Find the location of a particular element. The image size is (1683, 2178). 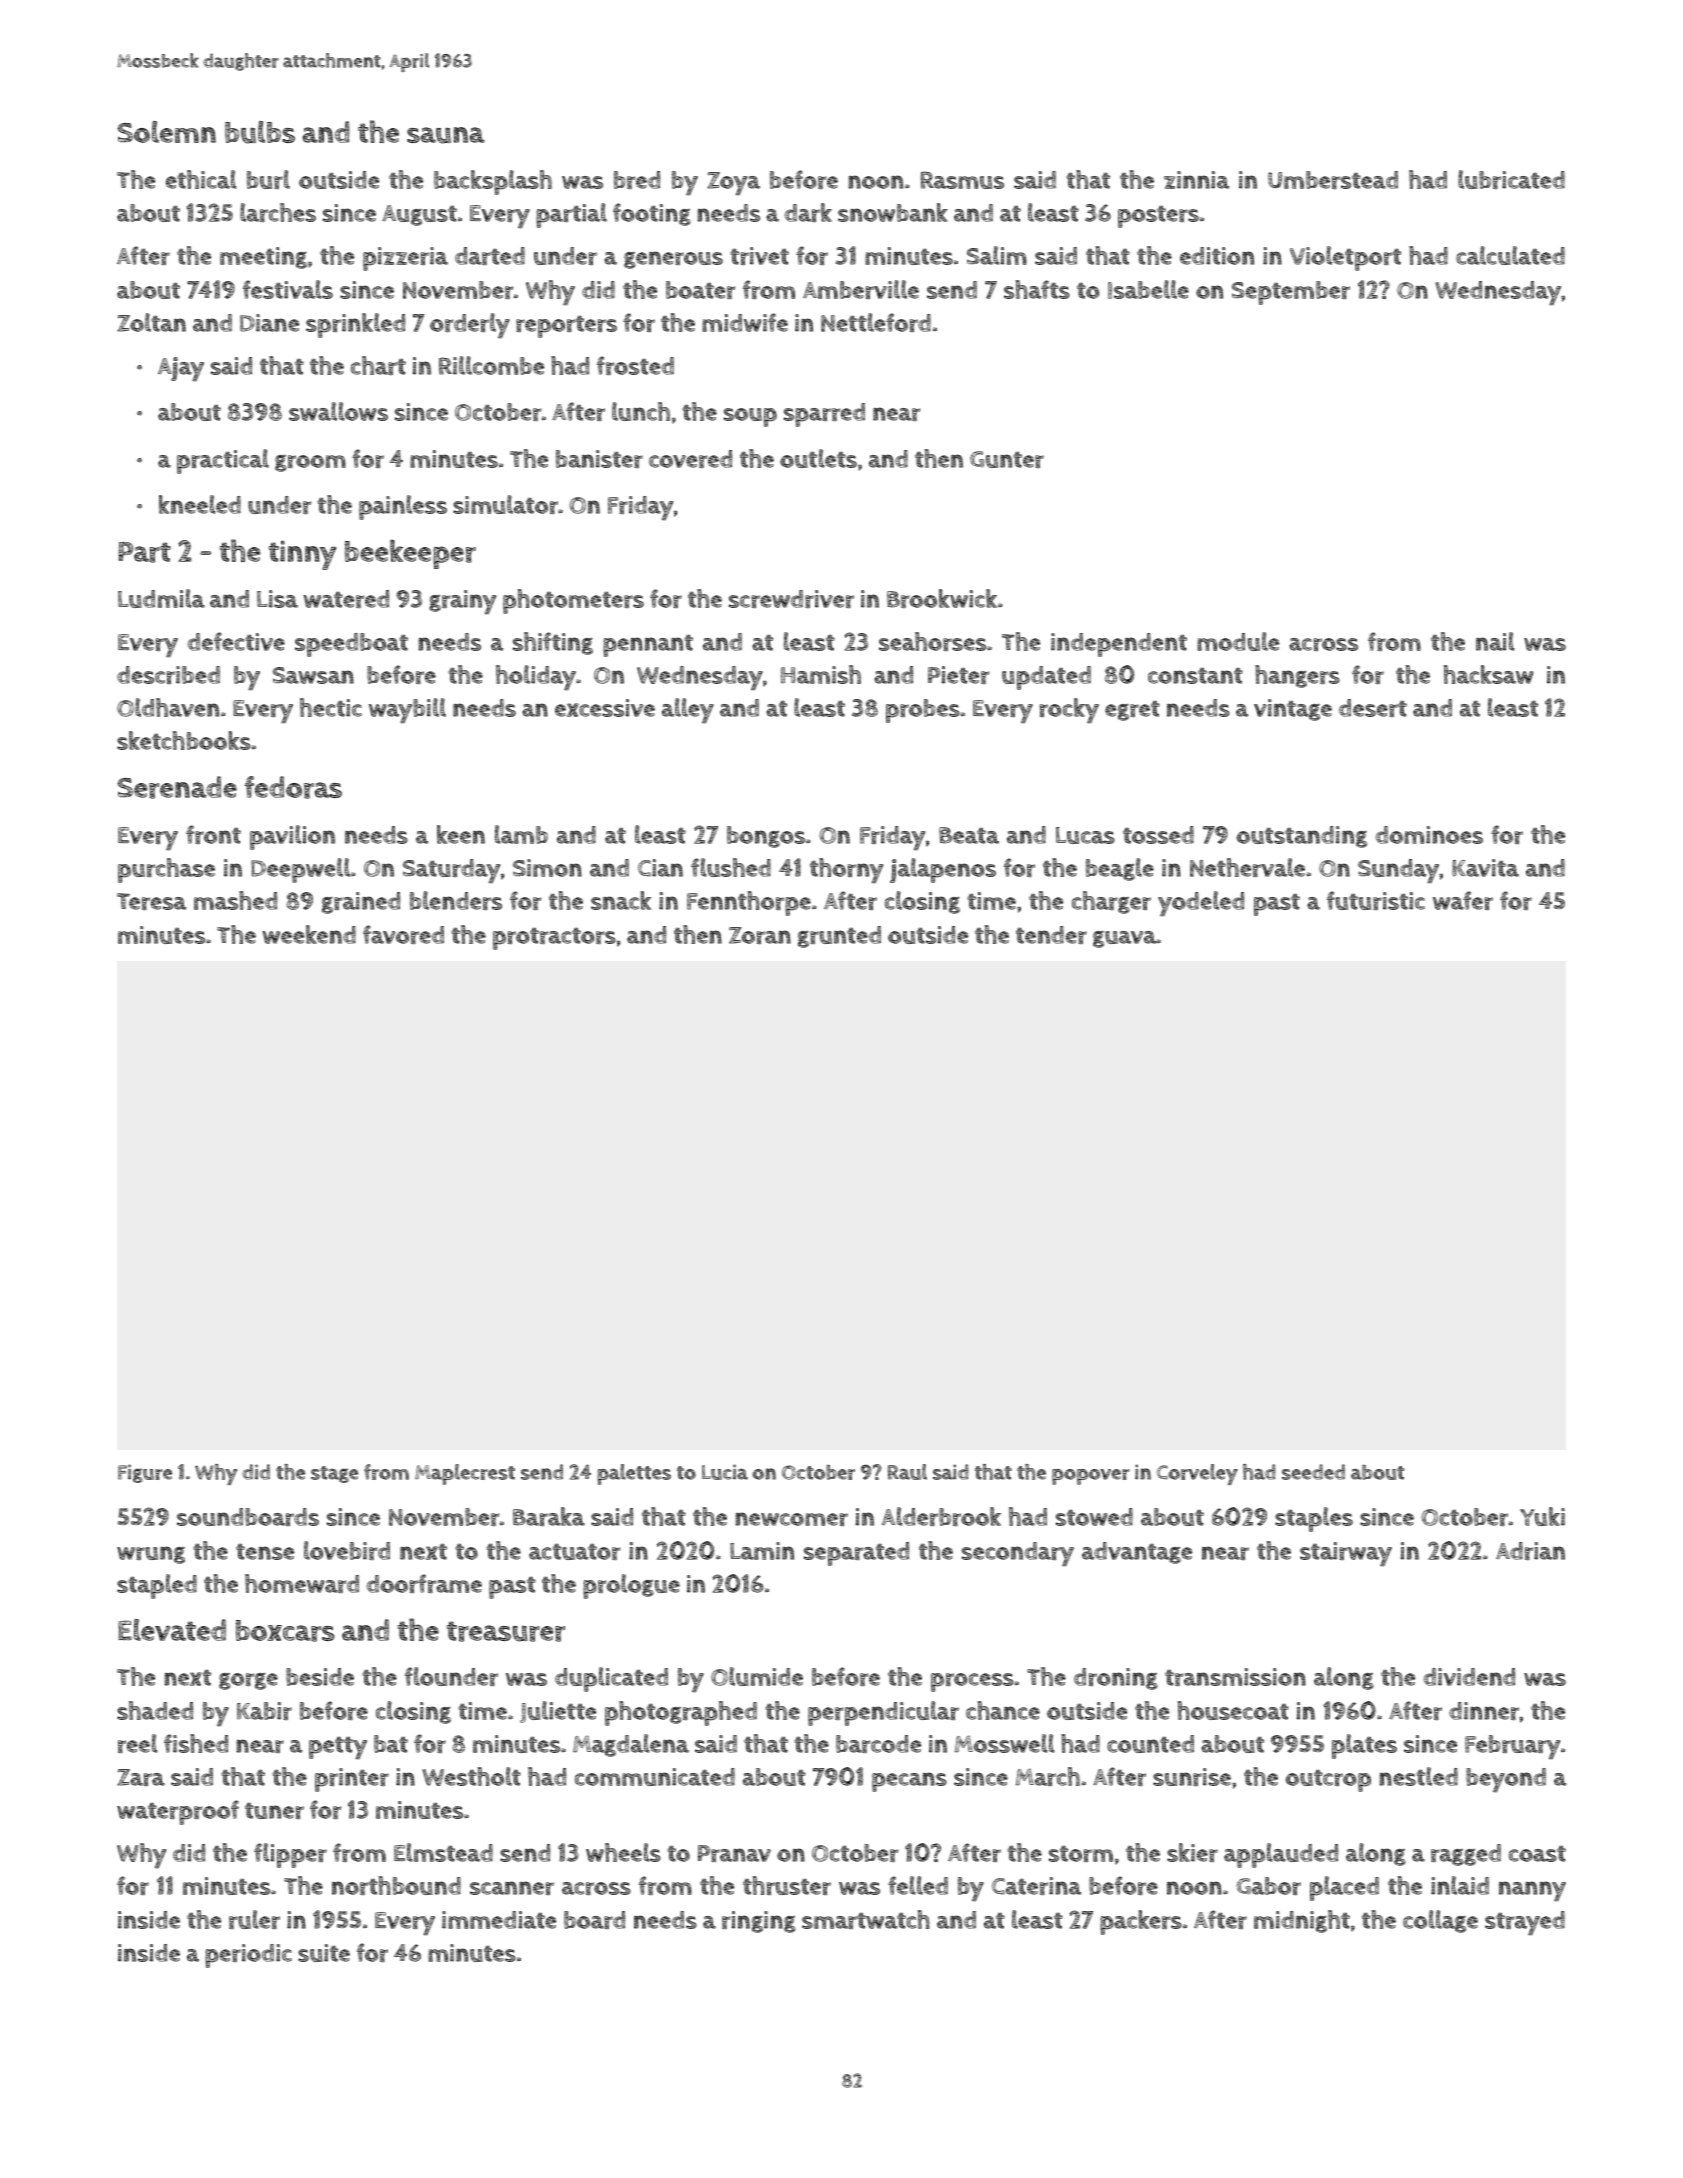

suite is located at coordinates (324, 1953).
